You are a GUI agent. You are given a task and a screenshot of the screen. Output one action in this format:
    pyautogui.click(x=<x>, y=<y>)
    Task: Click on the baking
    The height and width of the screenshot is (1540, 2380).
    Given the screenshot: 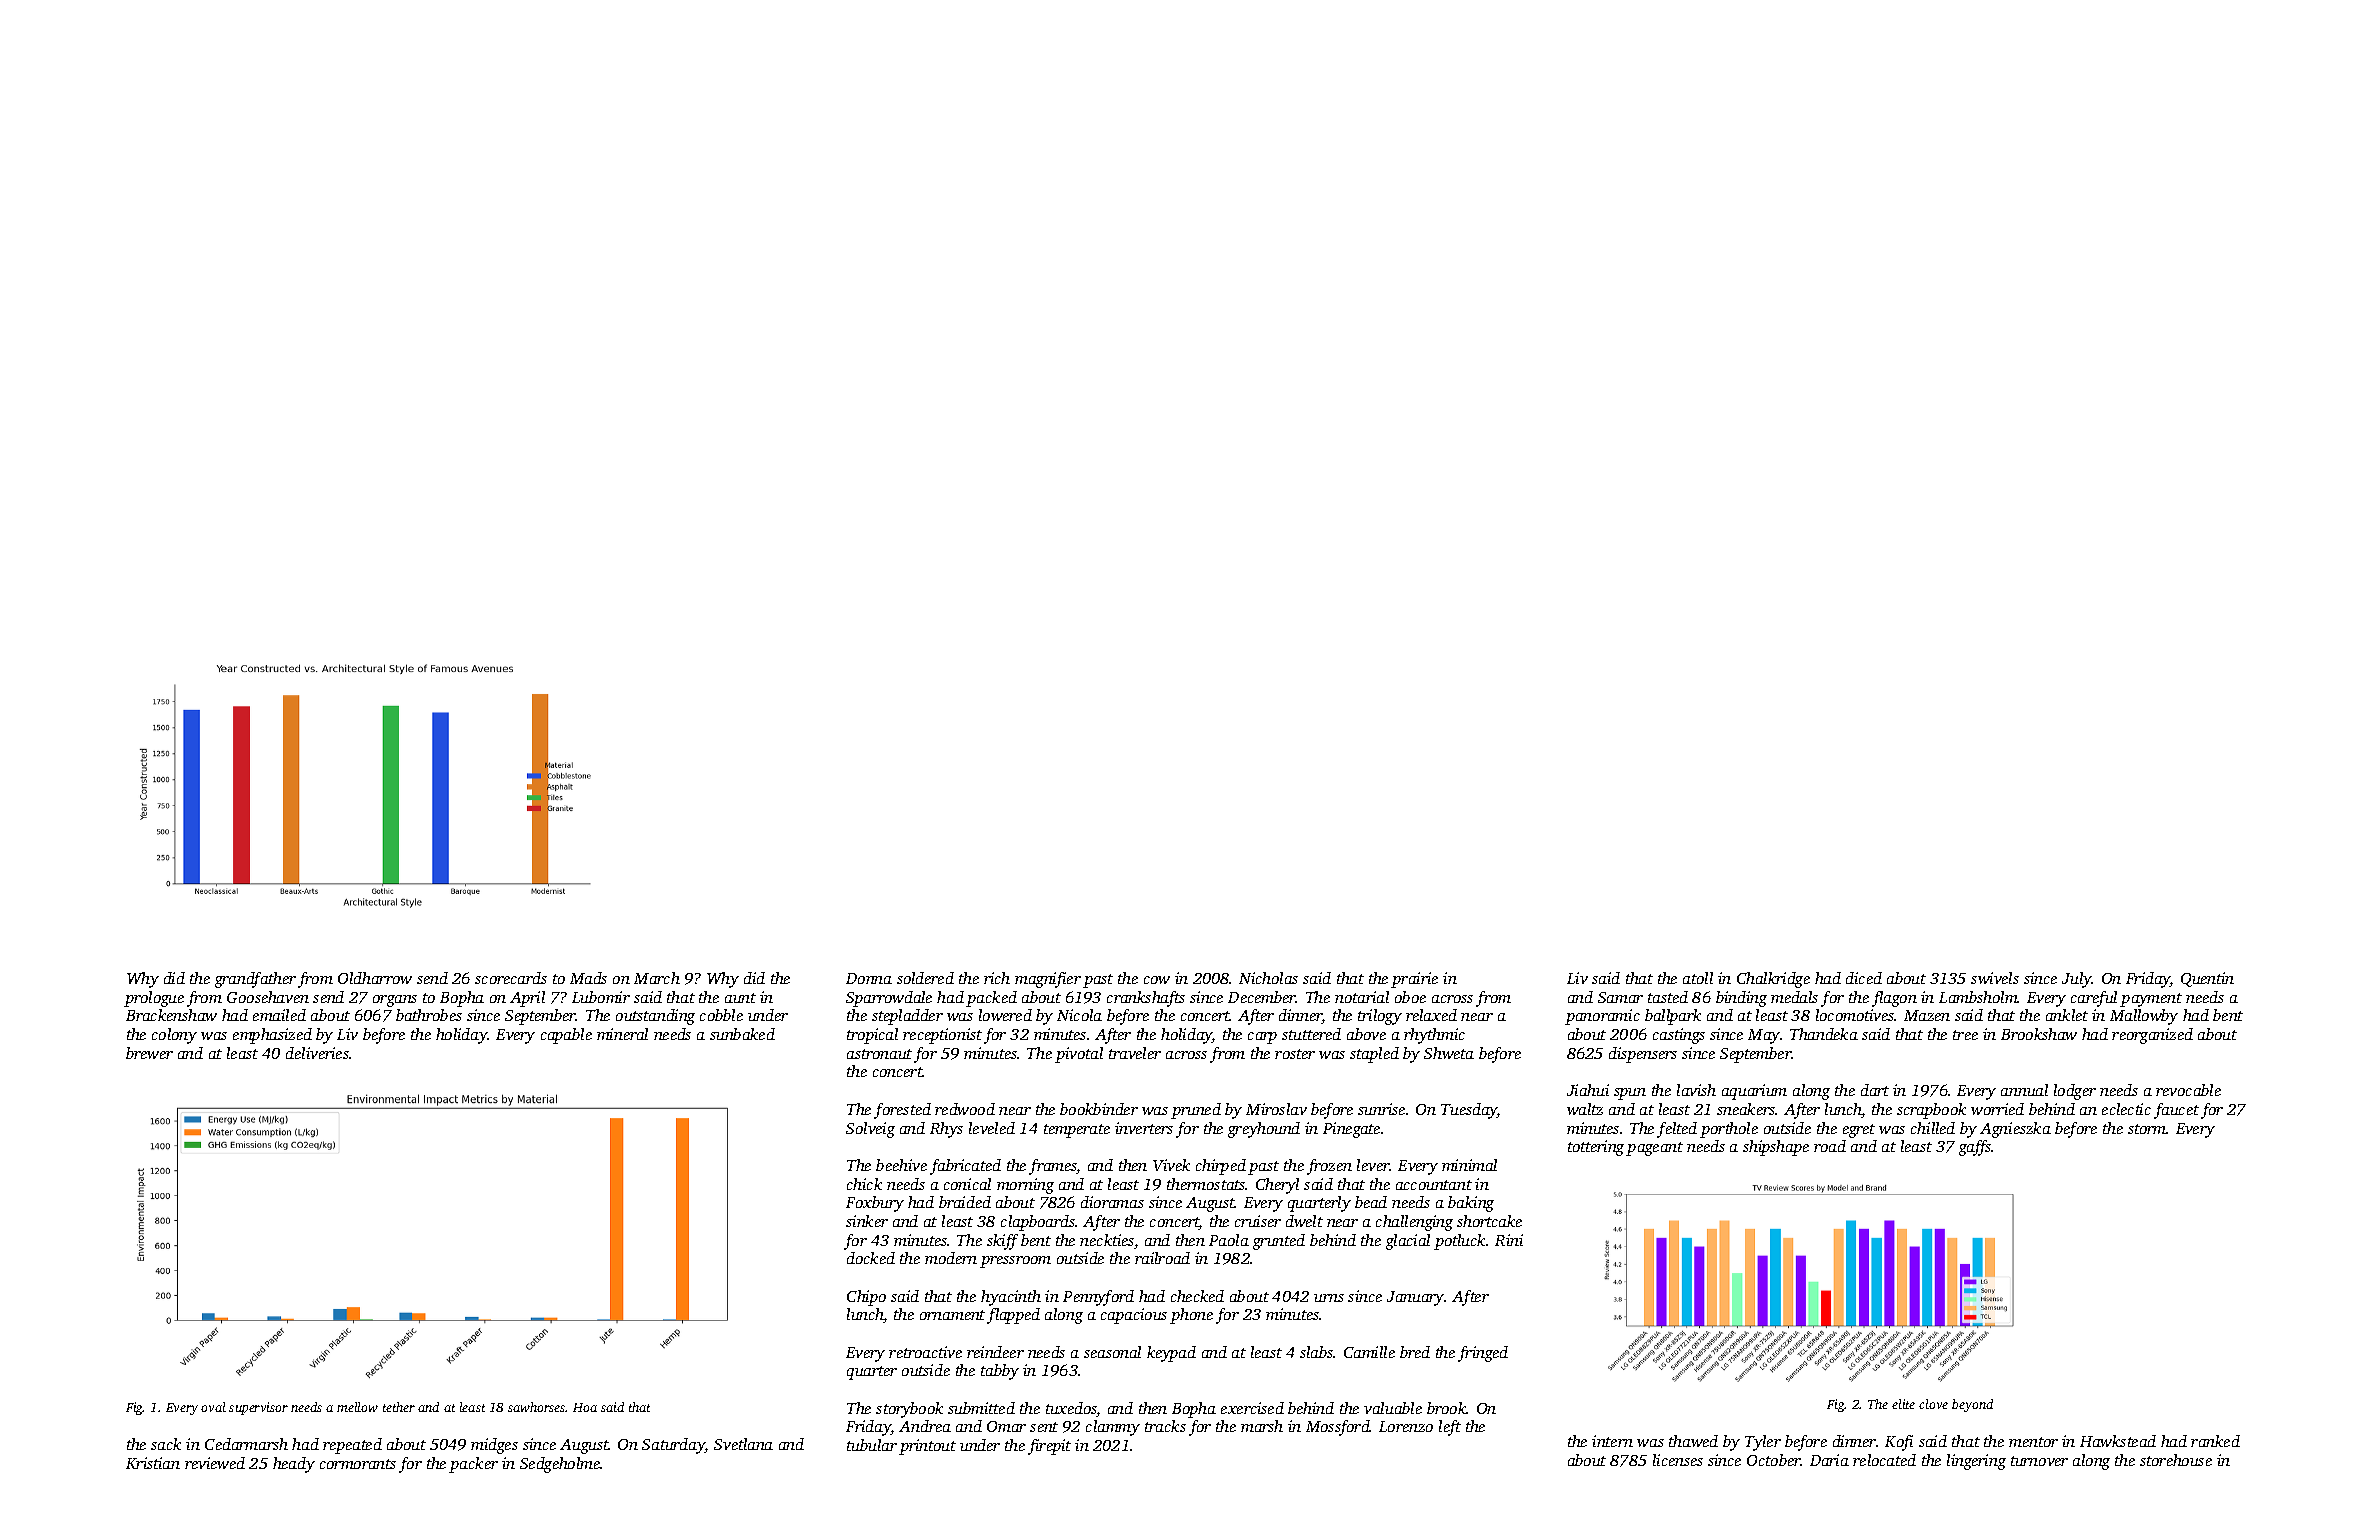 What is the action you would take?
    pyautogui.click(x=1471, y=1204)
